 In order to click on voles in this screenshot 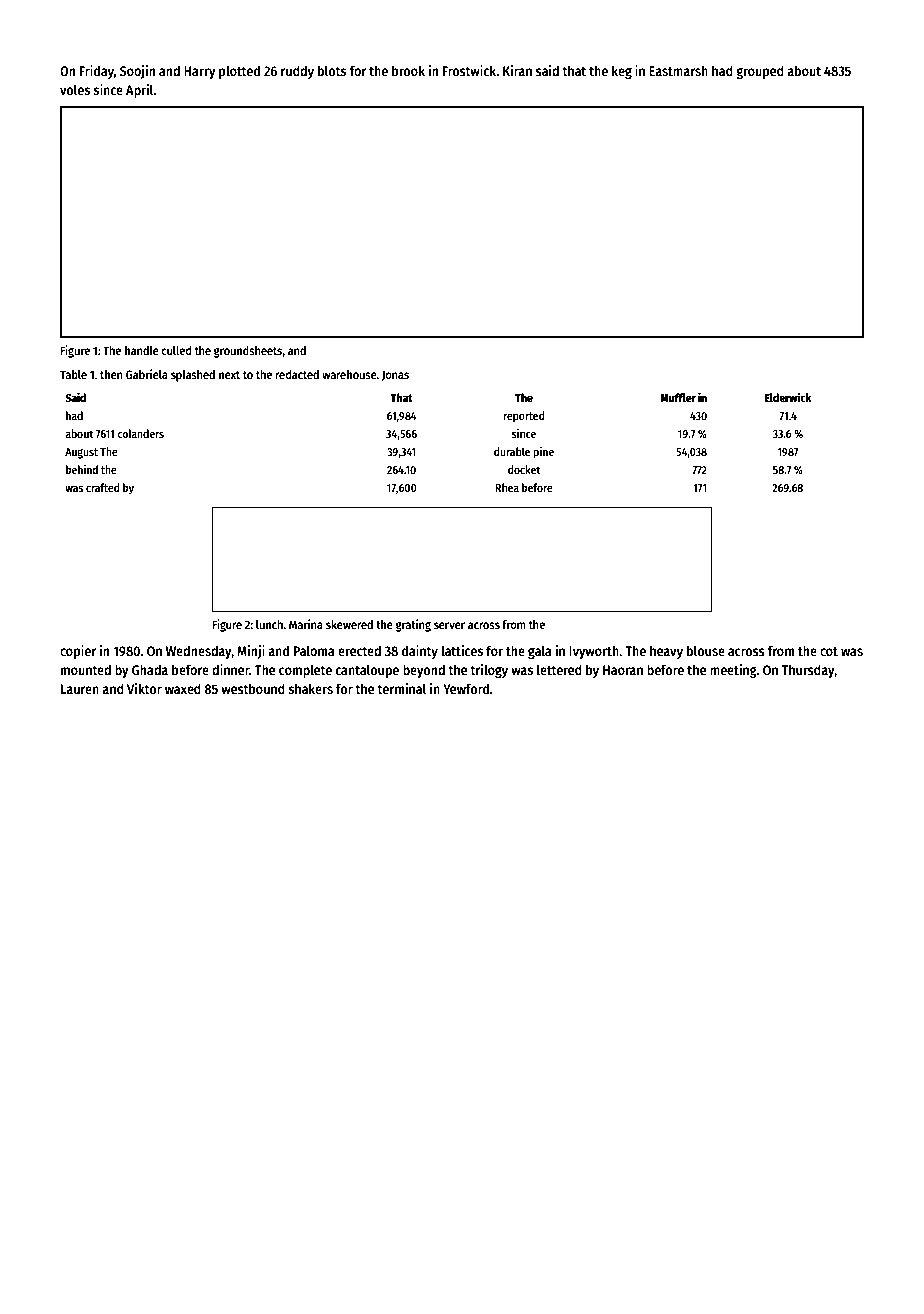, I will do `click(75, 89)`.
